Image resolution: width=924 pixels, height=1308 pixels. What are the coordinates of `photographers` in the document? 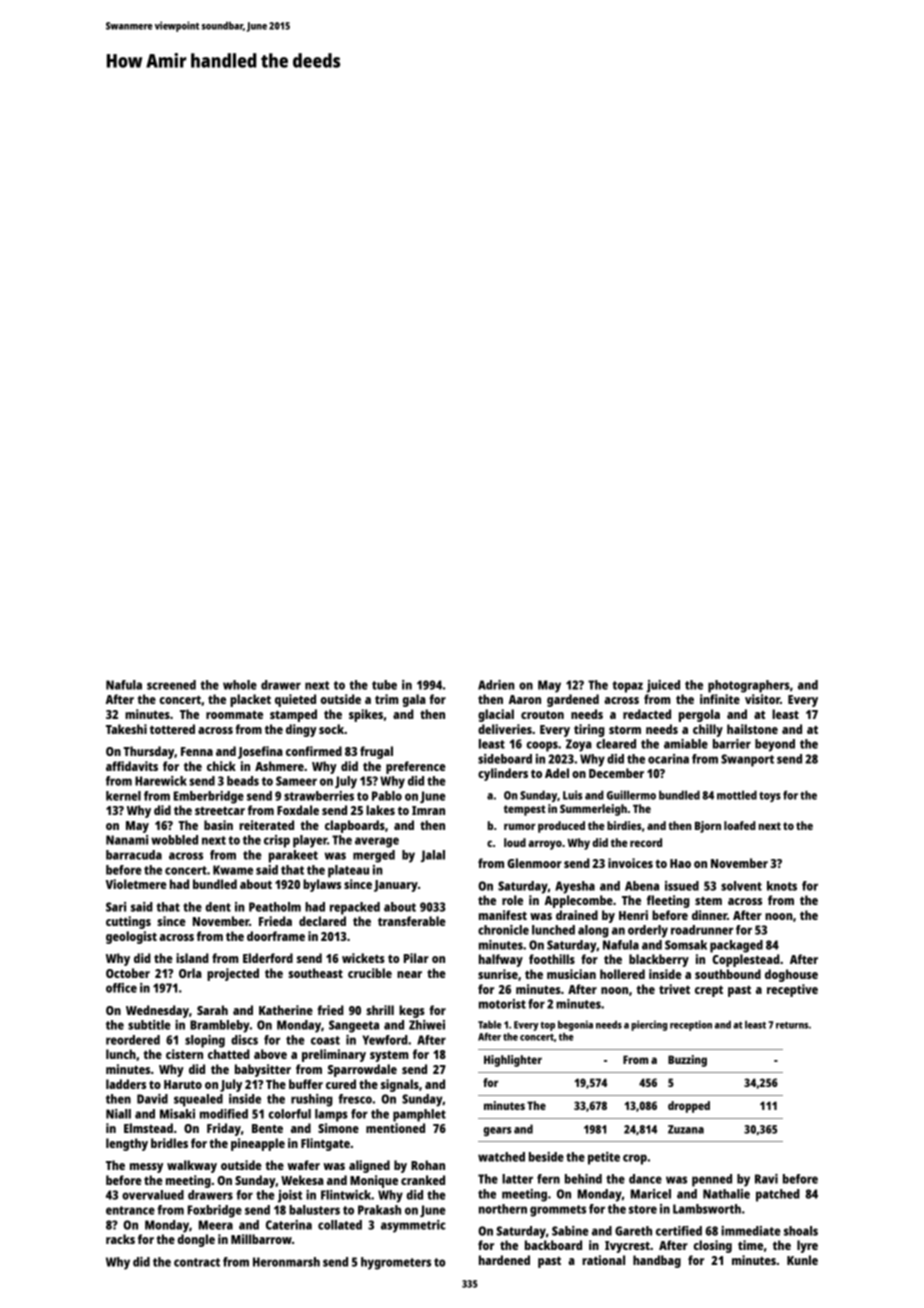 It's located at (749, 686).
